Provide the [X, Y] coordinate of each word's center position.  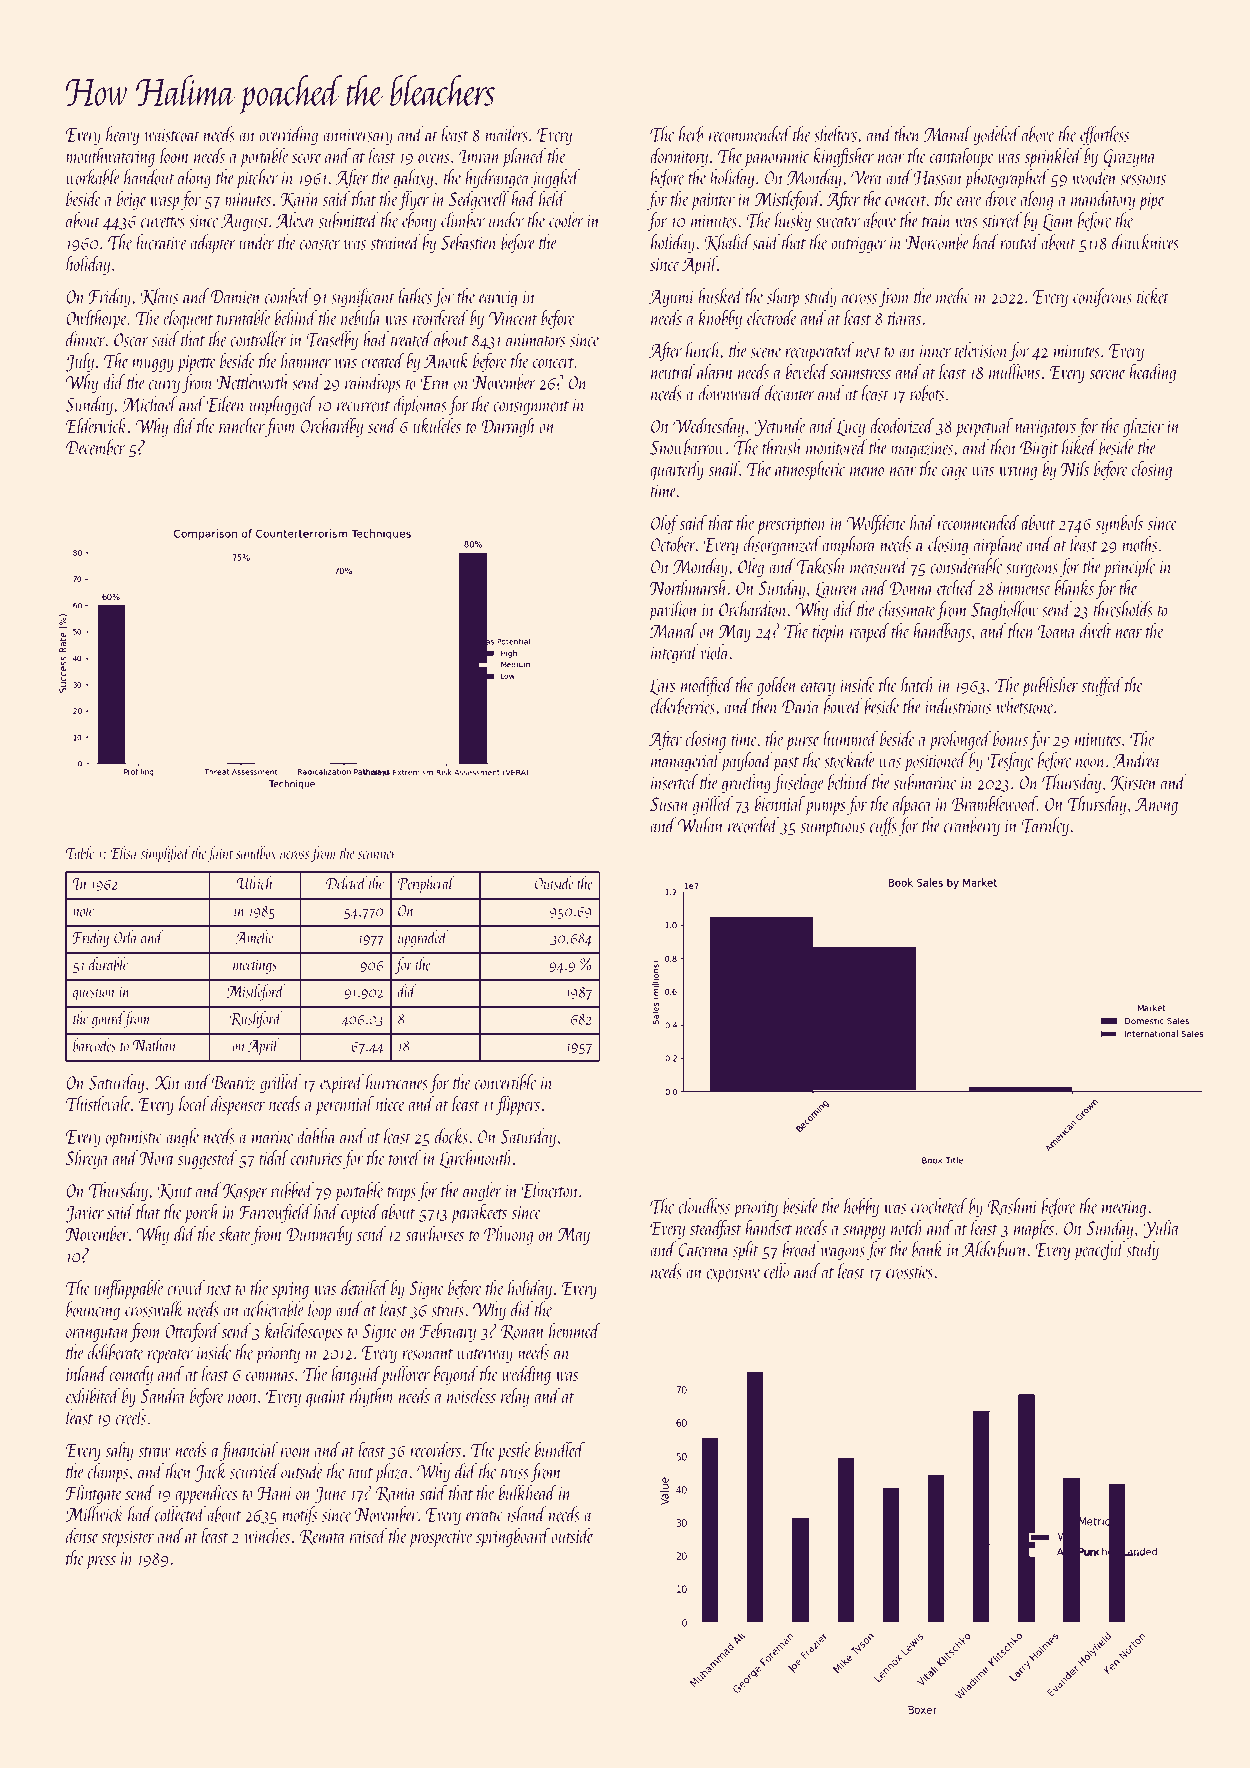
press [101, 1562]
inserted [674, 782]
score [307, 158]
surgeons [1032, 571]
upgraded [423, 938]
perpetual [984, 428]
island [527, 1514]
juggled [555, 179]
